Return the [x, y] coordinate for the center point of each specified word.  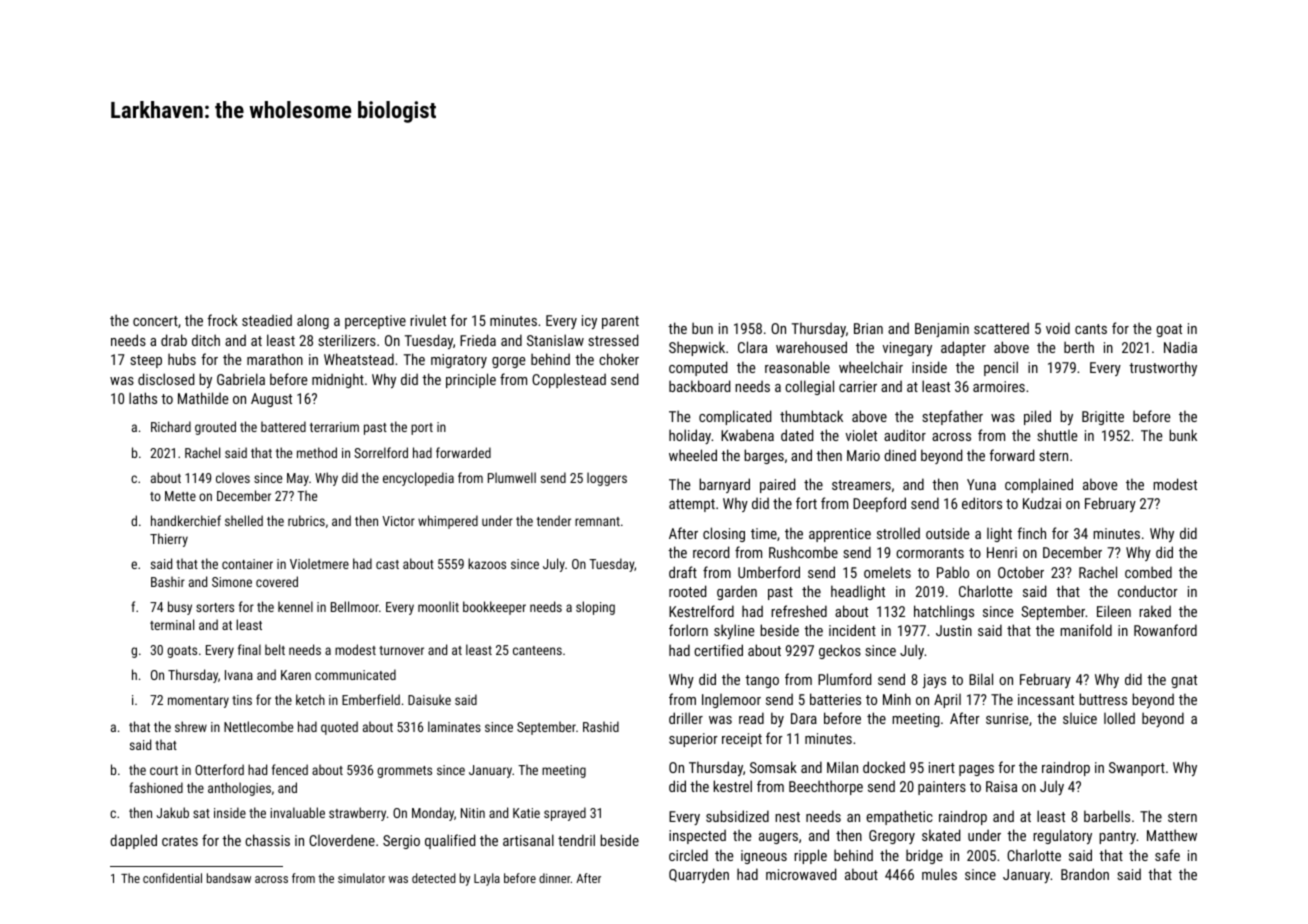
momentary [198, 702]
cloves [233, 477]
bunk [1183, 435]
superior [693, 740]
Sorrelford [381, 452]
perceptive [375, 322]
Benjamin [942, 330]
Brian [868, 328]
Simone [232, 582]
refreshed [799, 611]
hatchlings [944, 612]
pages [976, 770]
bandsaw [229, 878]
